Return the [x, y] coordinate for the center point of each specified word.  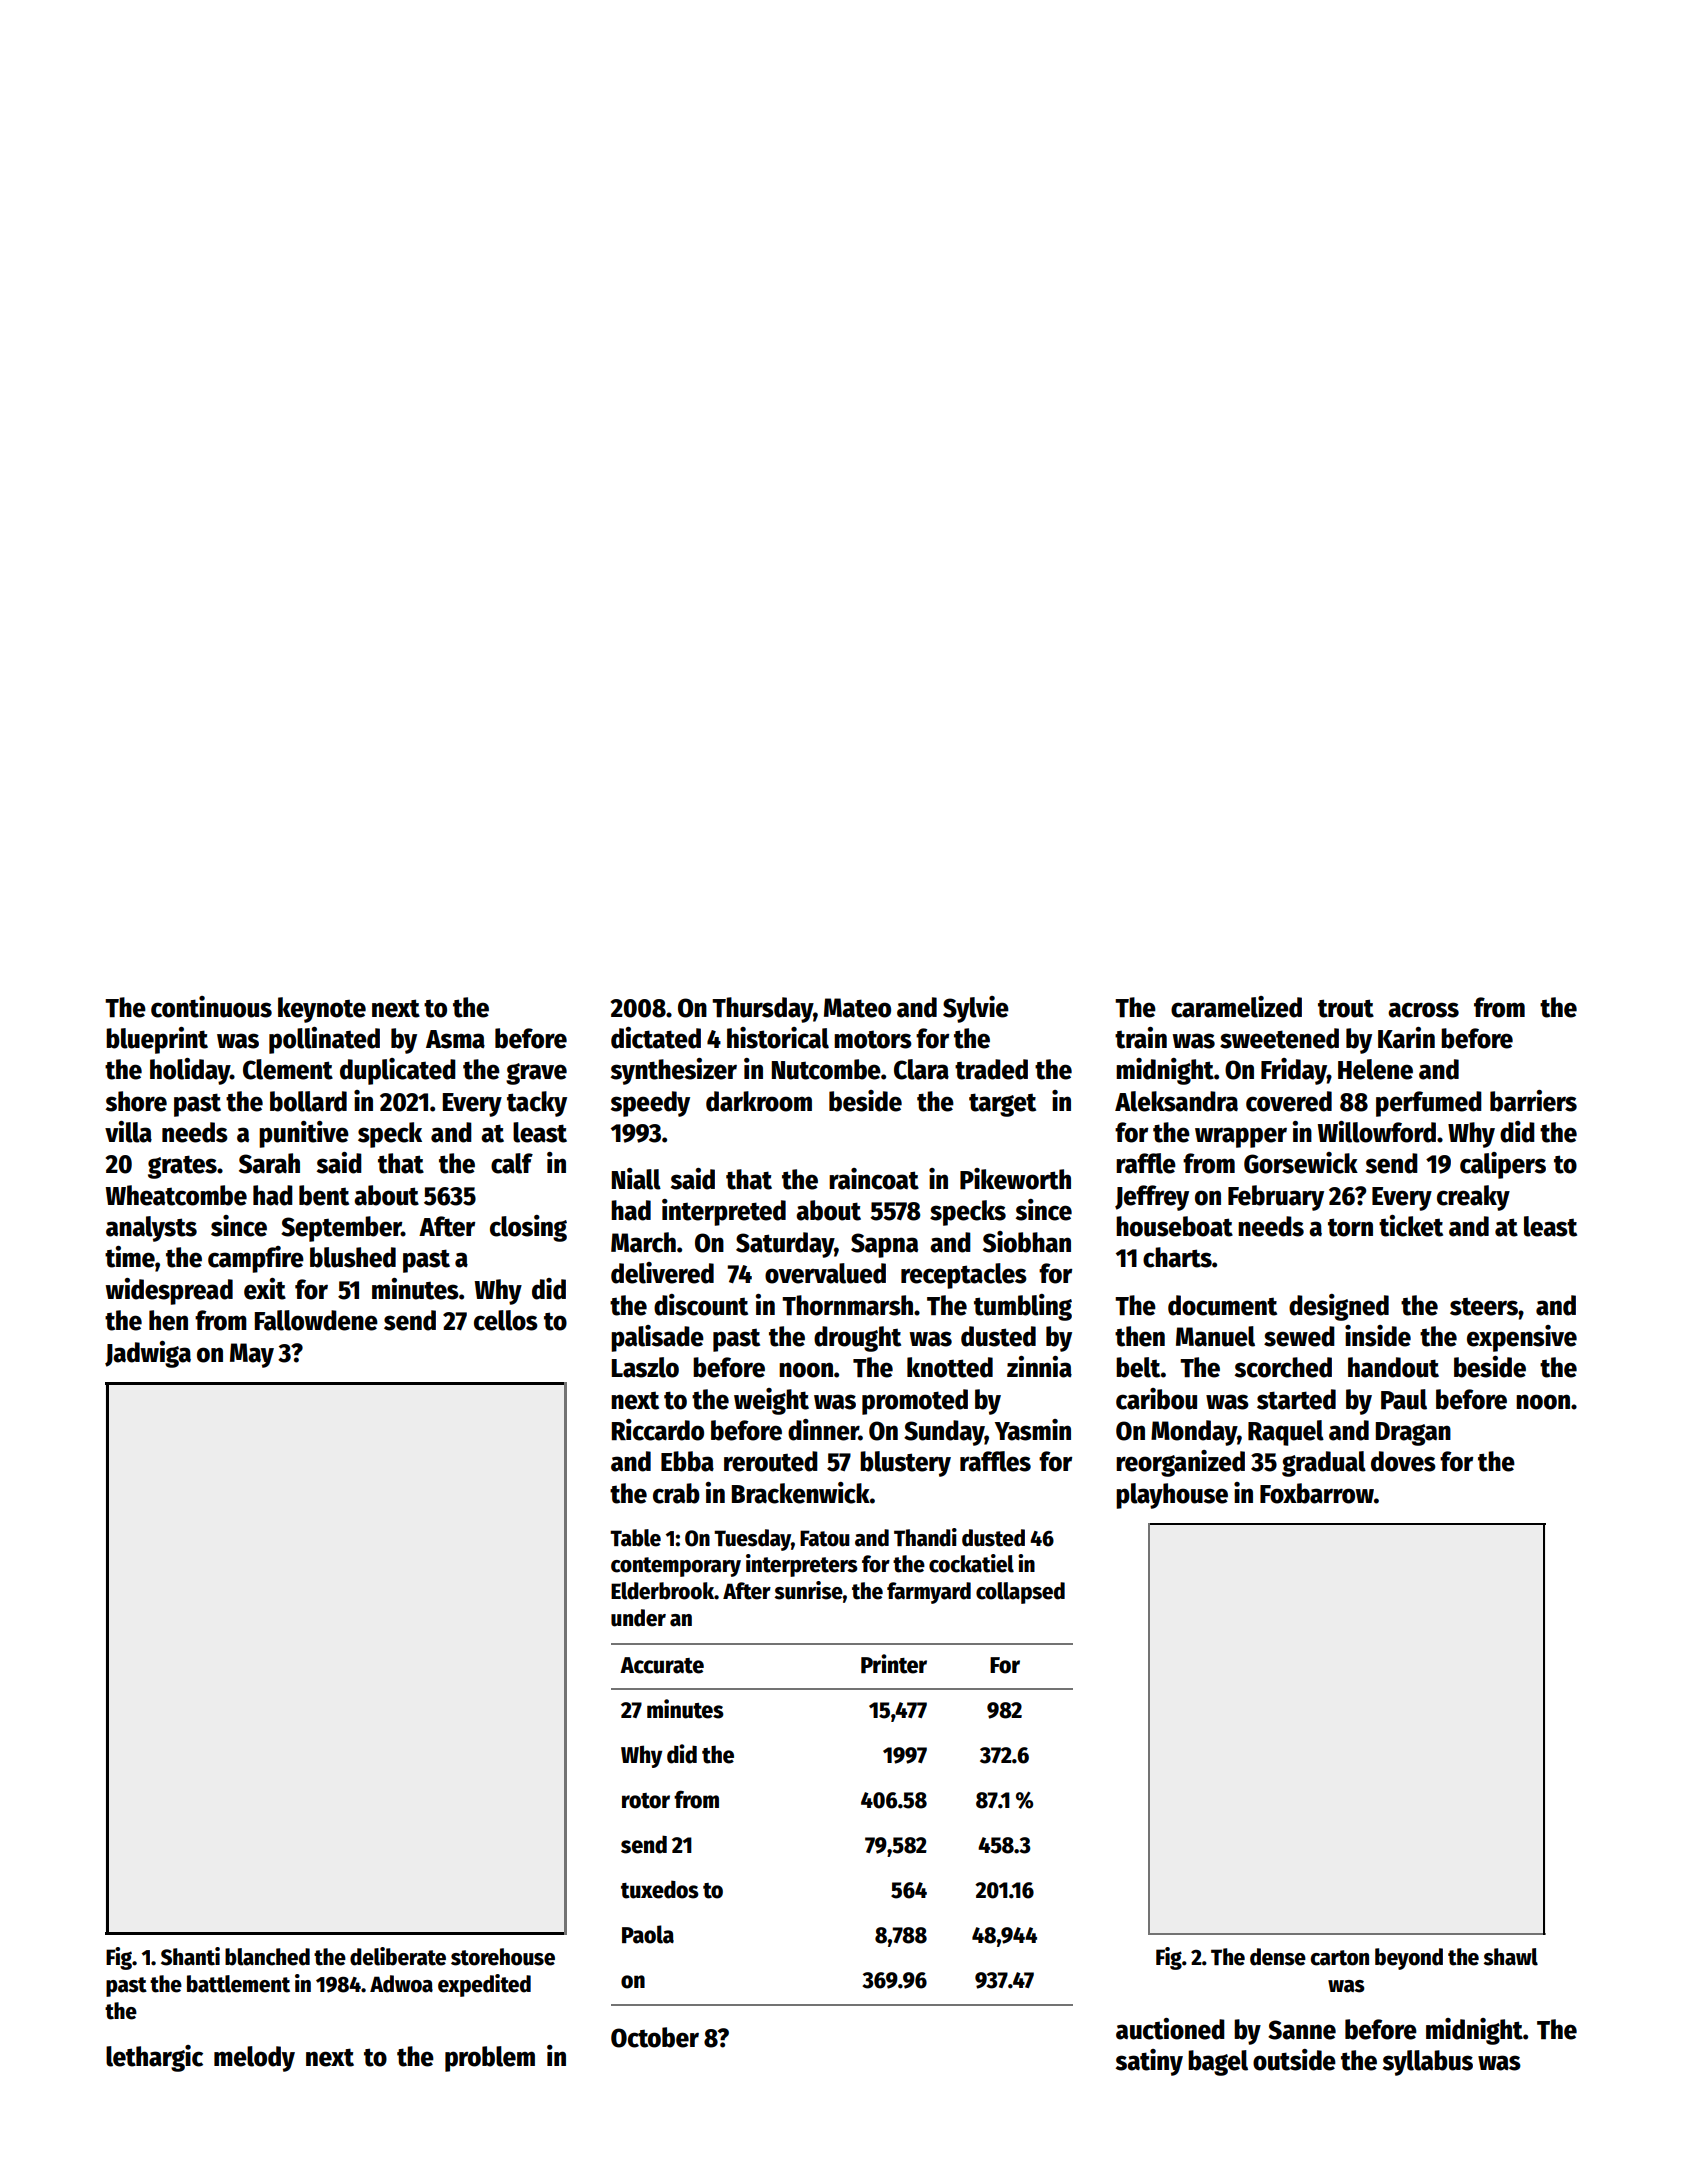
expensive [1522, 1338]
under [638, 1618]
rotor [646, 1801]
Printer [894, 1664]
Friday [1294, 1071]
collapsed [1020, 1593]
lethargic [154, 2058]
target [1002, 1105]
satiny [1149, 2062]
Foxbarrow [1317, 1493]
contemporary [676, 1567]
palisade [657, 1338]
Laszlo [645, 1367]
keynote [322, 1010]
